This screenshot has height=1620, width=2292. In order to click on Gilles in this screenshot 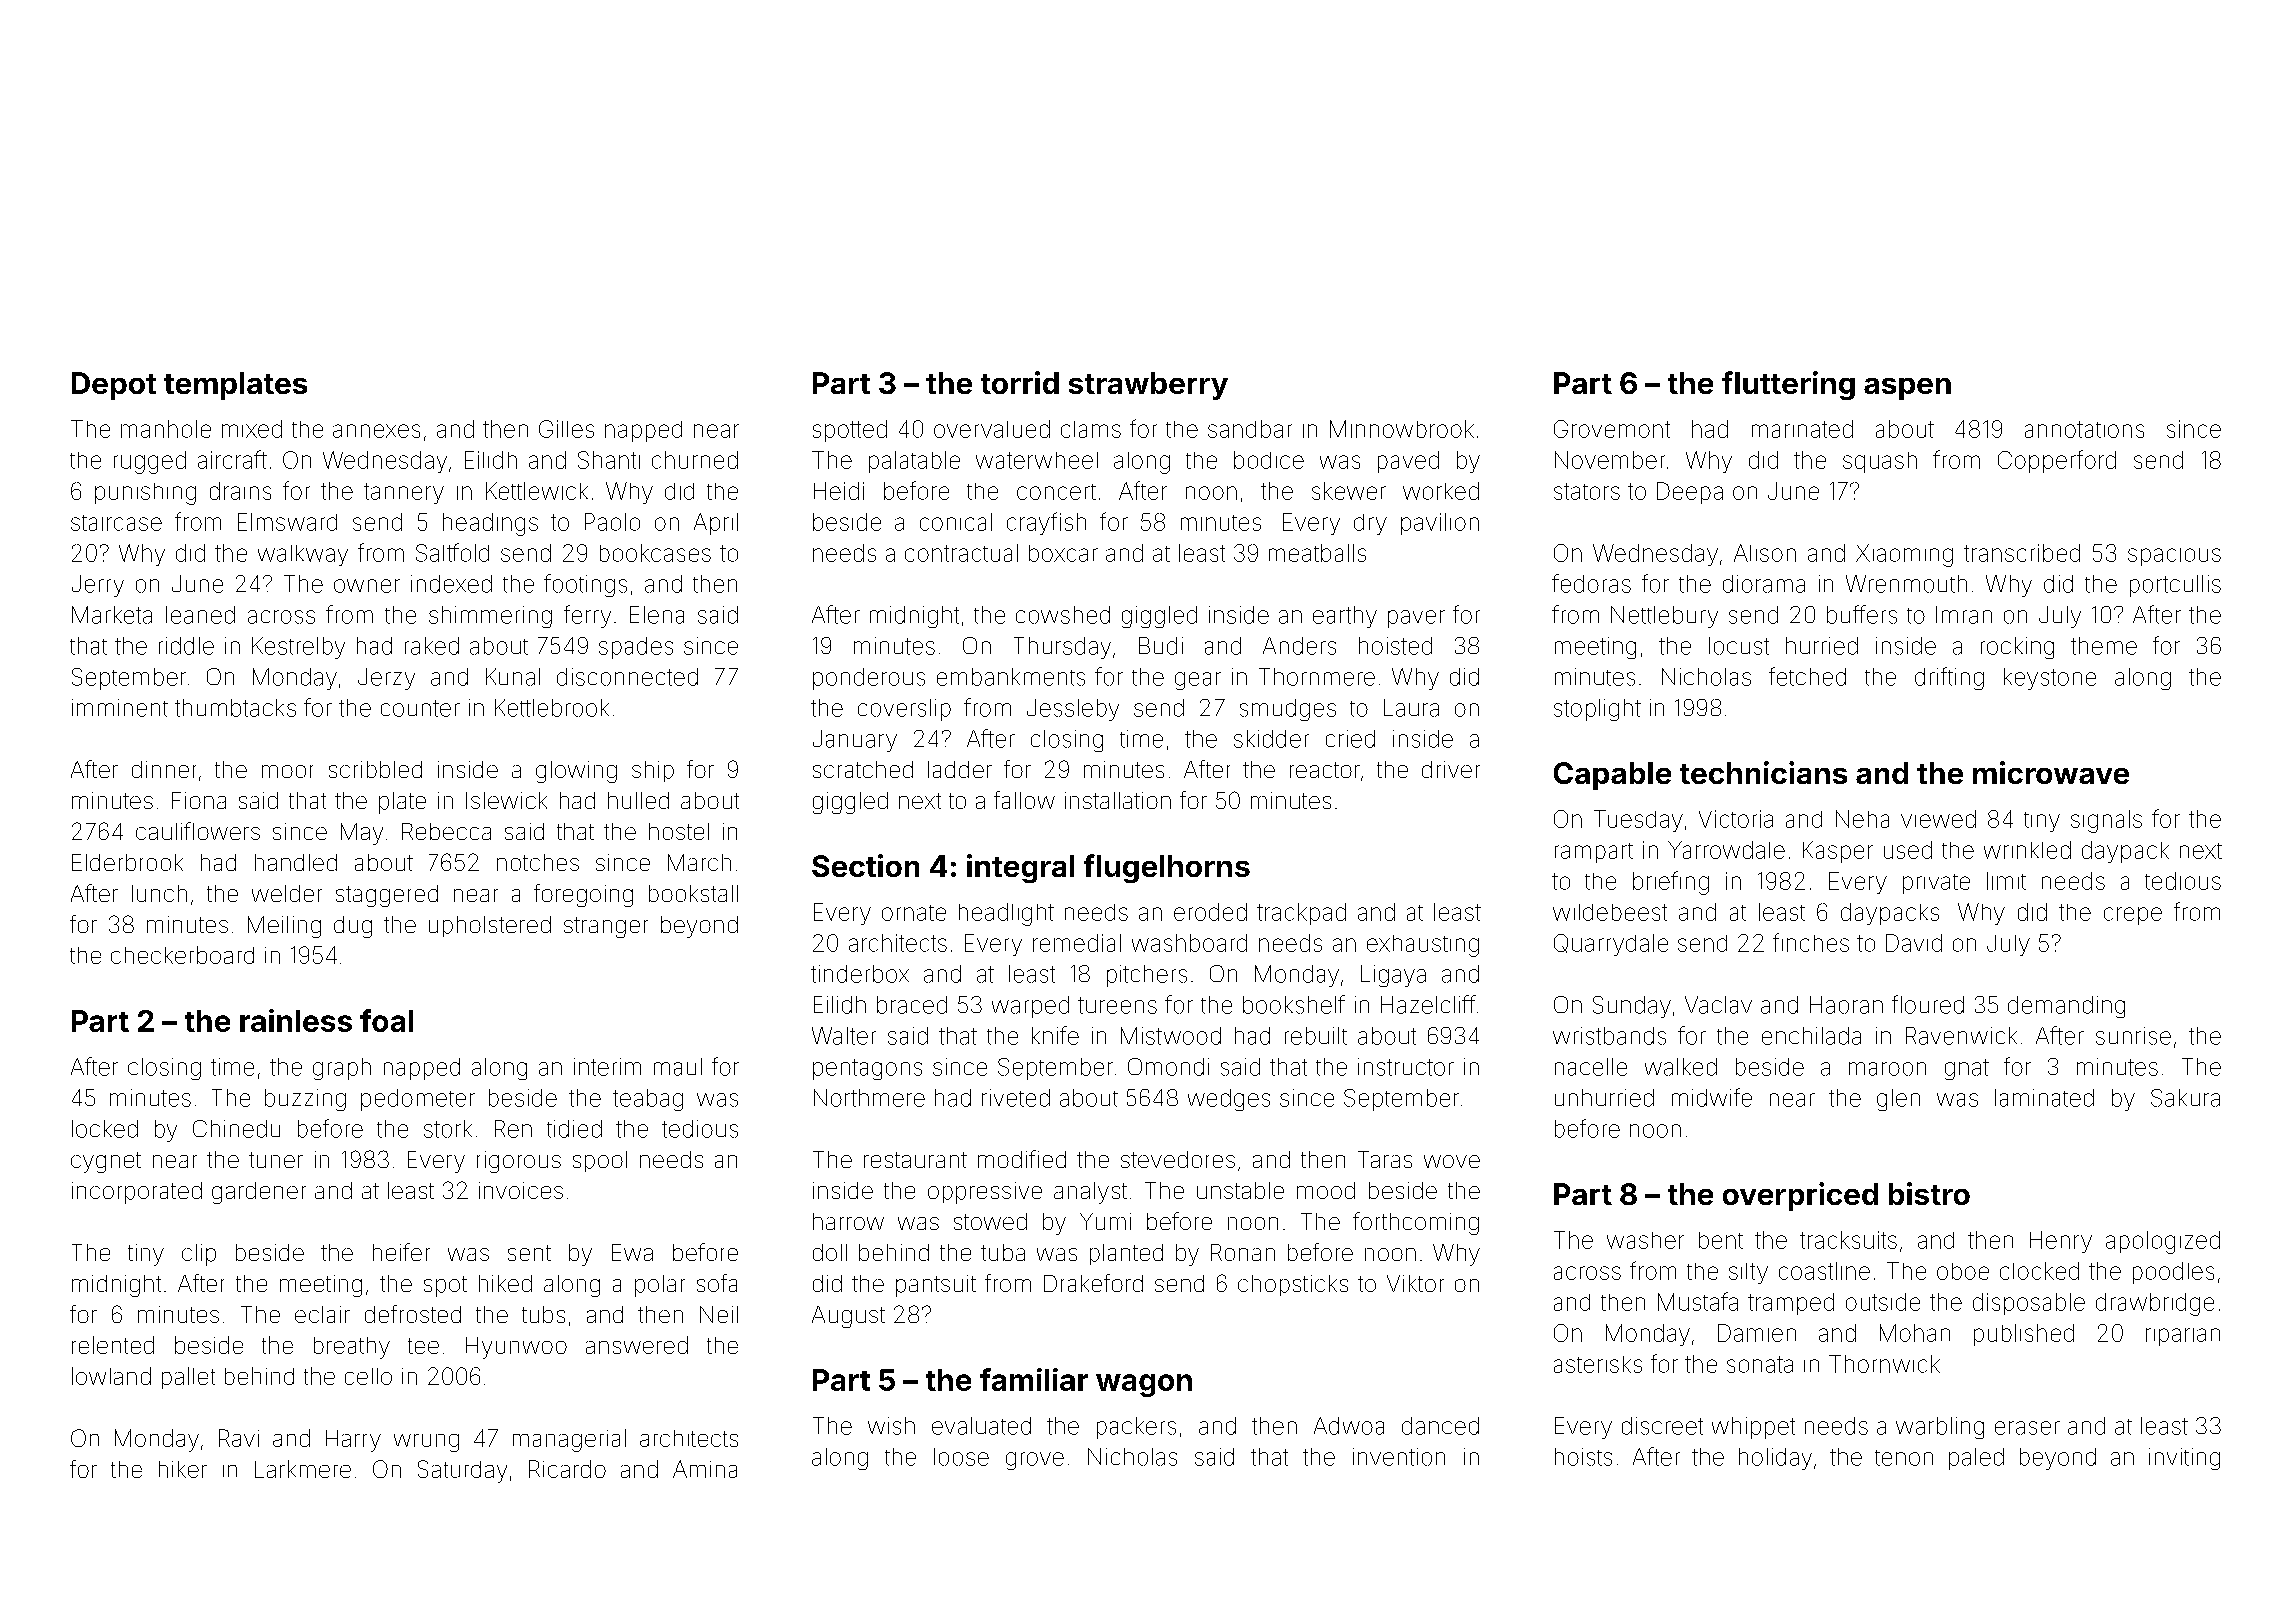, I will do `click(566, 429)`.
